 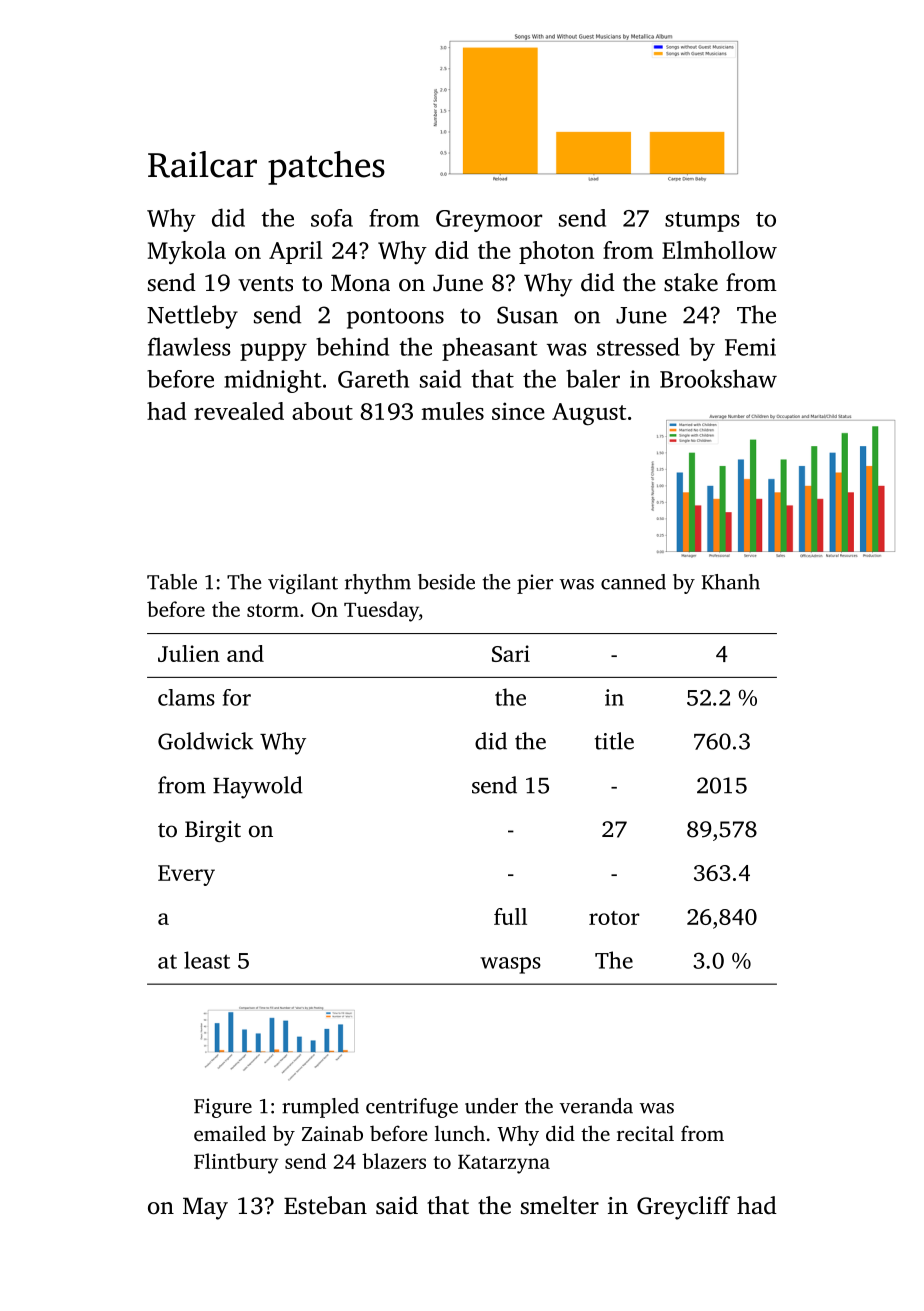 What do you see at coordinates (239, 411) in the screenshot?
I see `revealed` at bounding box center [239, 411].
